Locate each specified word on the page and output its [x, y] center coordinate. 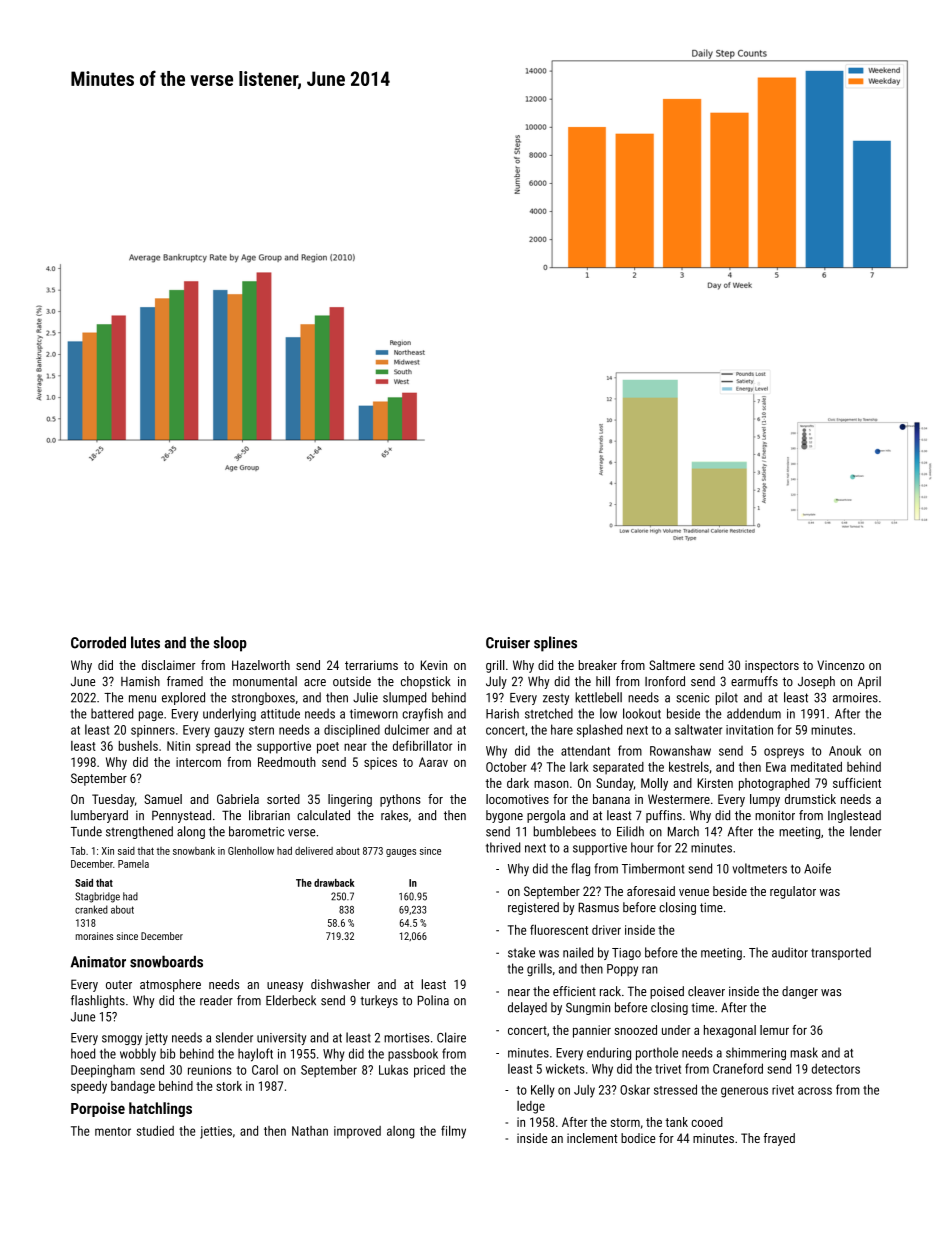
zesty [556, 699]
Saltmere [672, 665]
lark [579, 767]
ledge [531, 1107]
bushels [138, 746]
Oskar [635, 1089]
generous [744, 1092]
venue [694, 892]
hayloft [255, 1055]
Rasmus [598, 908]
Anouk [845, 750]
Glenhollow [251, 850]
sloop [230, 644]
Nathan [310, 1131]
